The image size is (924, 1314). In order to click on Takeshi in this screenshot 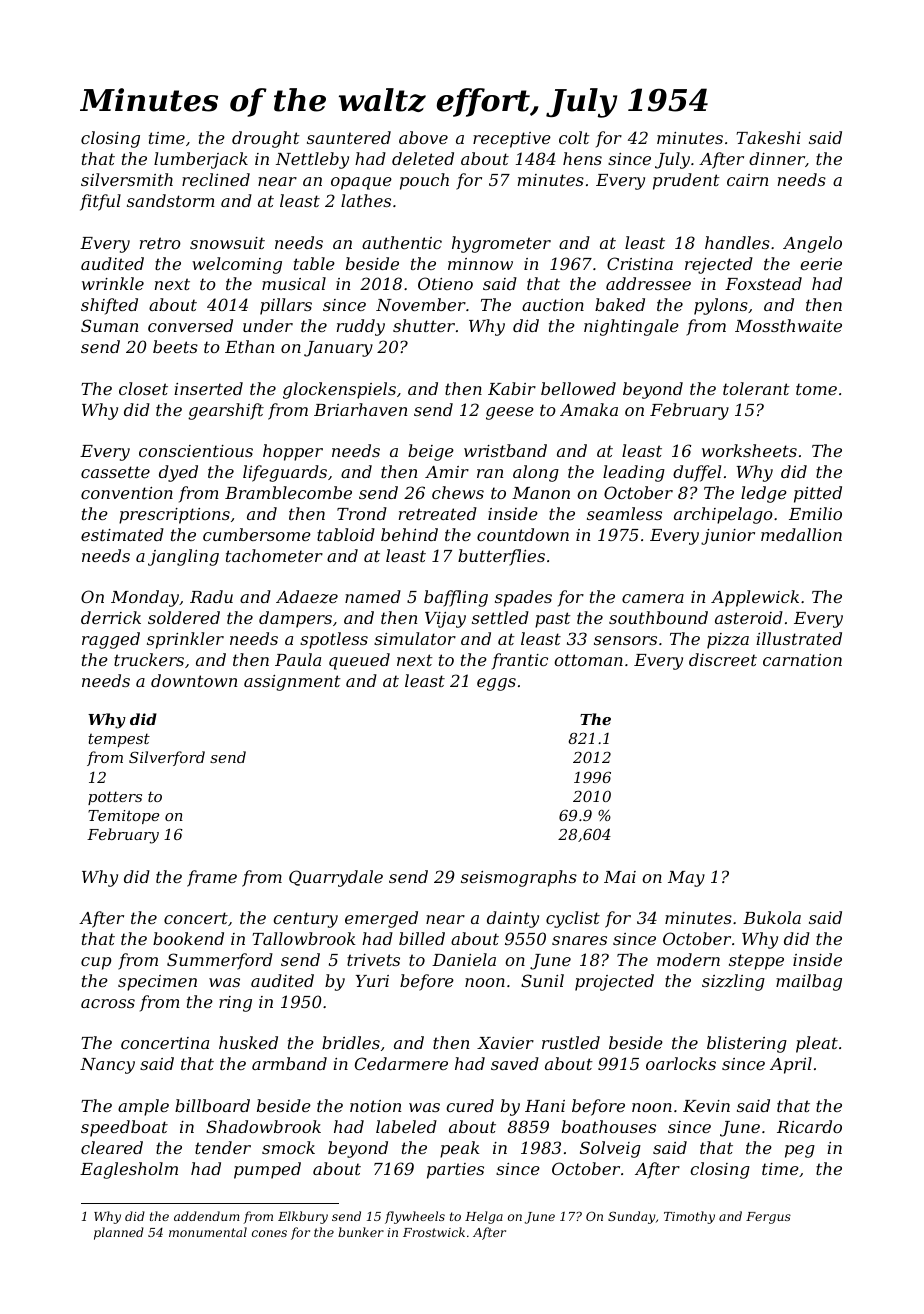, I will do `click(768, 137)`.
